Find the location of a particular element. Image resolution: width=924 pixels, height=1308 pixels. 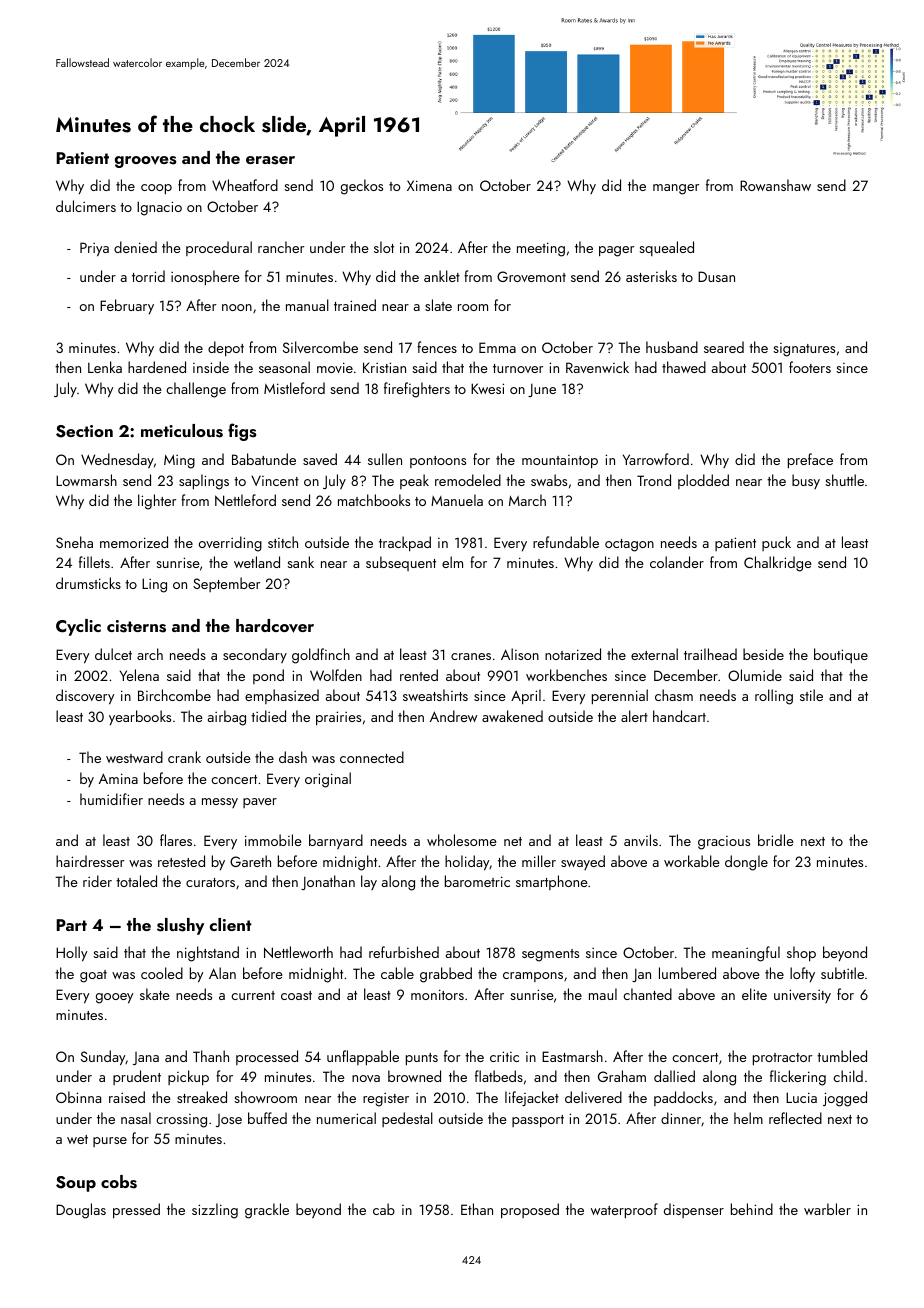

manger is located at coordinates (676, 189).
